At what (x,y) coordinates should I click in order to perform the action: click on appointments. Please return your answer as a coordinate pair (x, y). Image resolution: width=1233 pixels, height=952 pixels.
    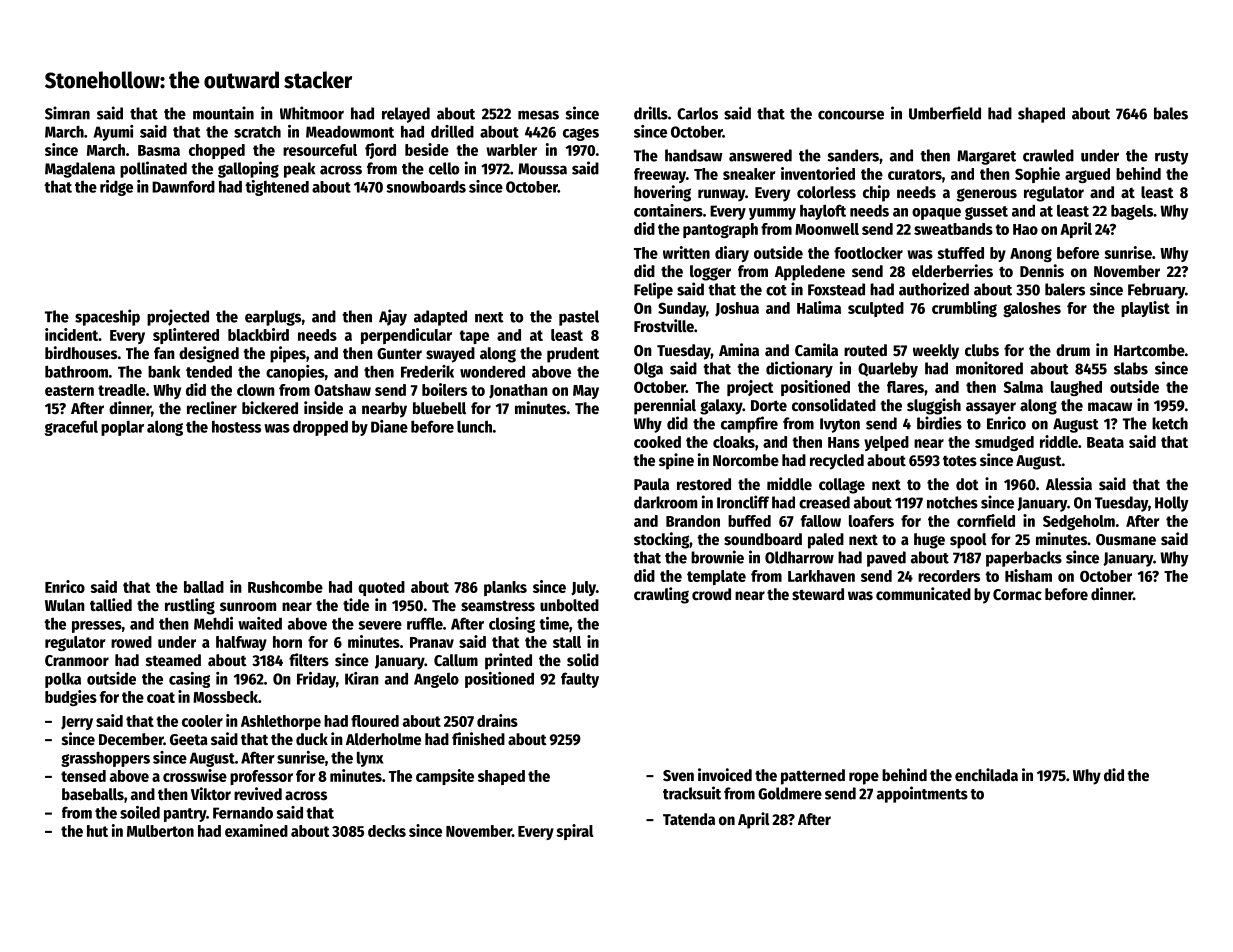
    Looking at the image, I should click on (922, 794).
